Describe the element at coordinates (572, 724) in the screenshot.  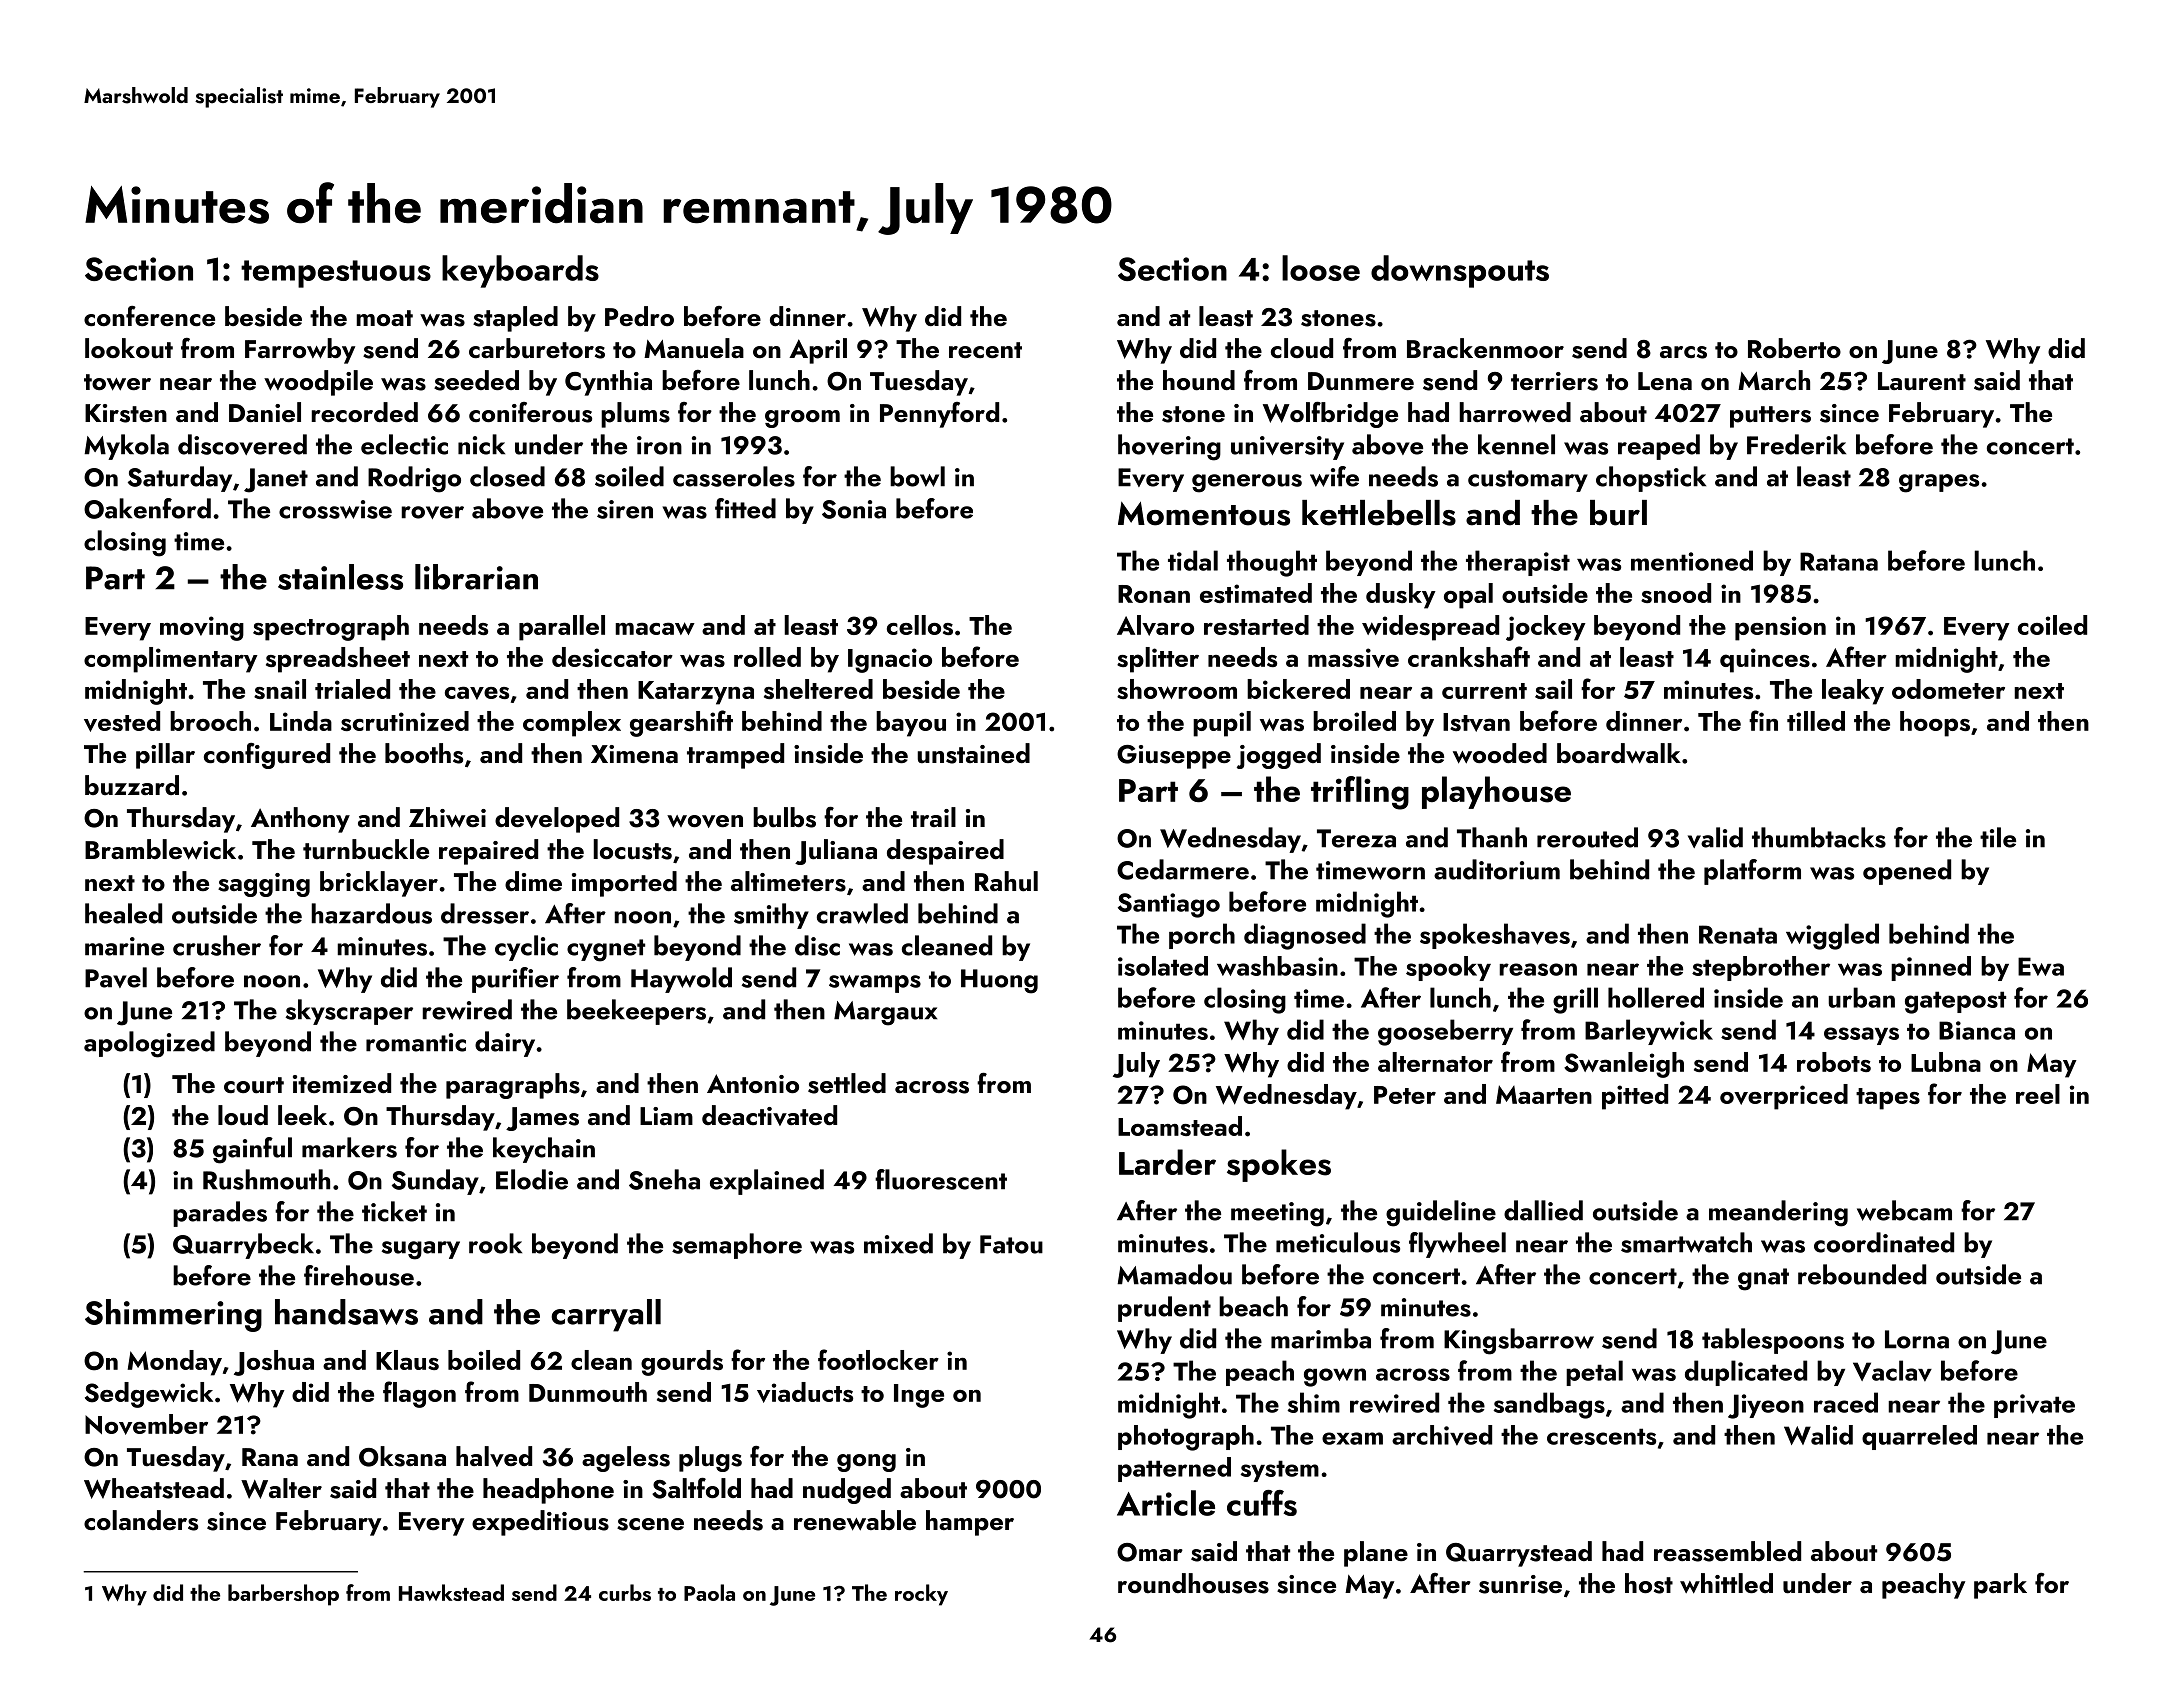
I see `complex` at that location.
